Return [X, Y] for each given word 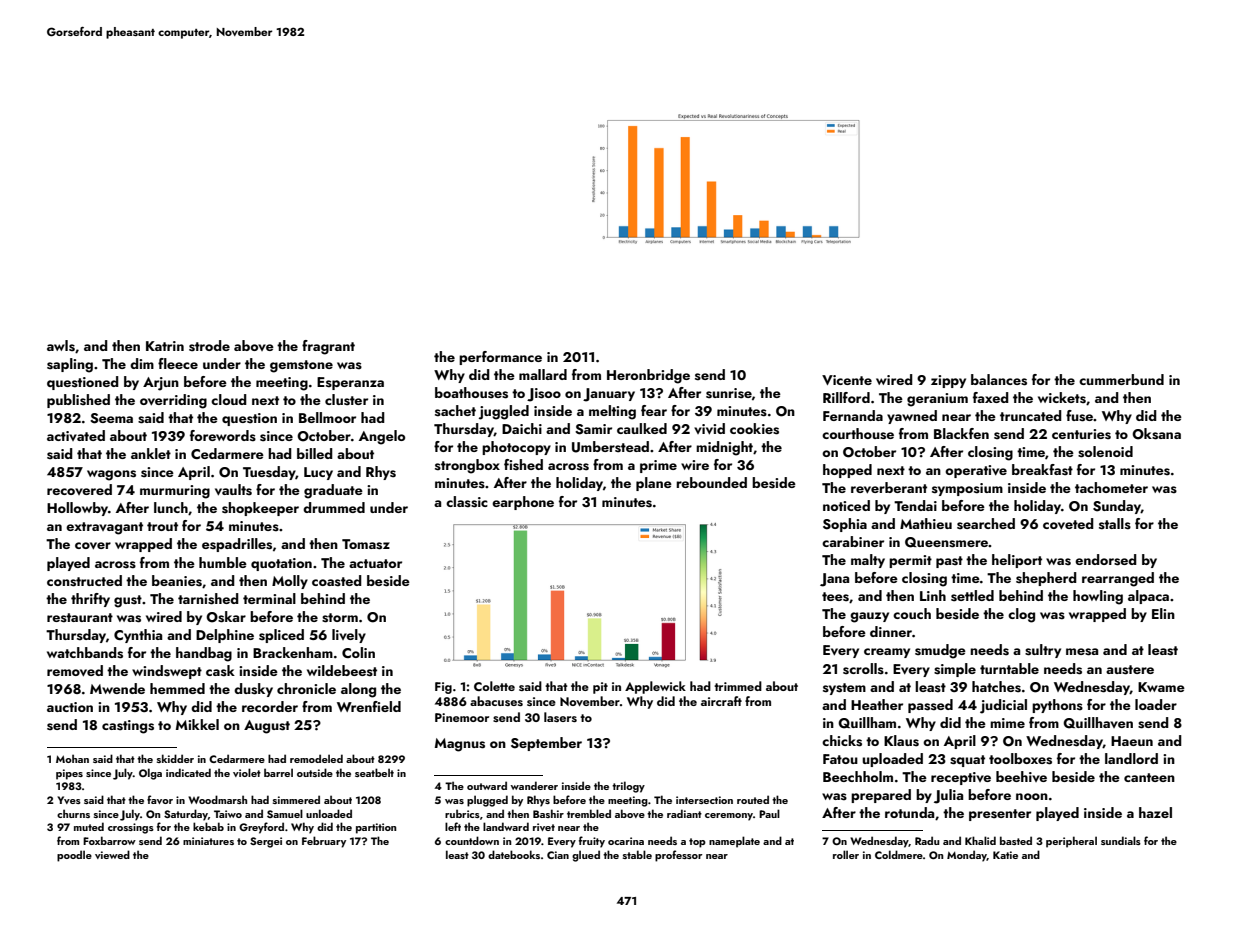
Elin [1163, 613]
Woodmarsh [217, 799]
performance [500, 358]
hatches [996, 687]
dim [142, 363]
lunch [171, 507]
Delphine [225, 636]
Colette [494, 686]
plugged [487, 801]
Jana [834, 580]
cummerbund [1121, 379]
